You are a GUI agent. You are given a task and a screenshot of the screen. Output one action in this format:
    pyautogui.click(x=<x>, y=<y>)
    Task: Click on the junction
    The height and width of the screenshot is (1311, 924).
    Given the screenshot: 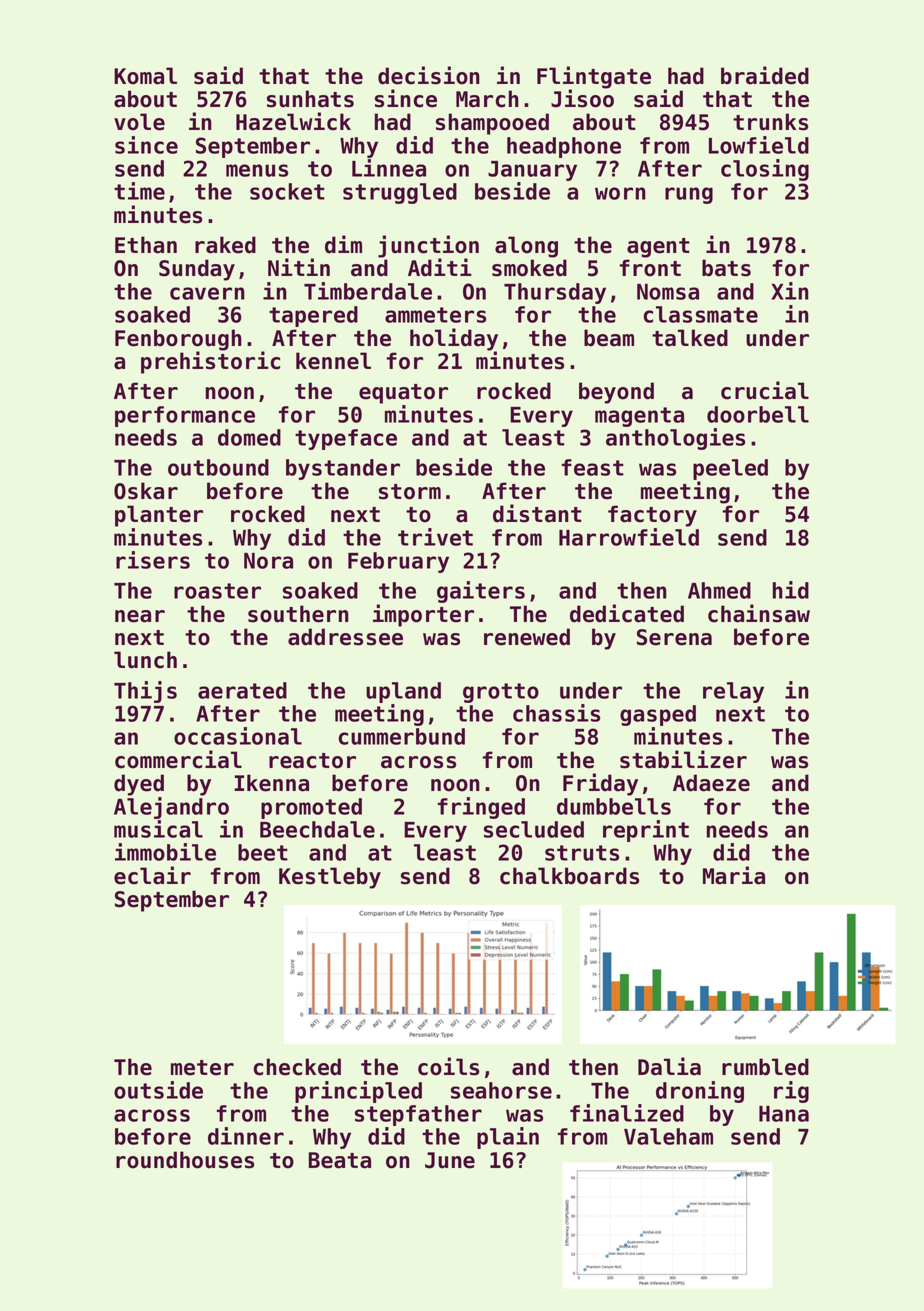 What is the action you would take?
    pyautogui.click(x=428, y=246)
